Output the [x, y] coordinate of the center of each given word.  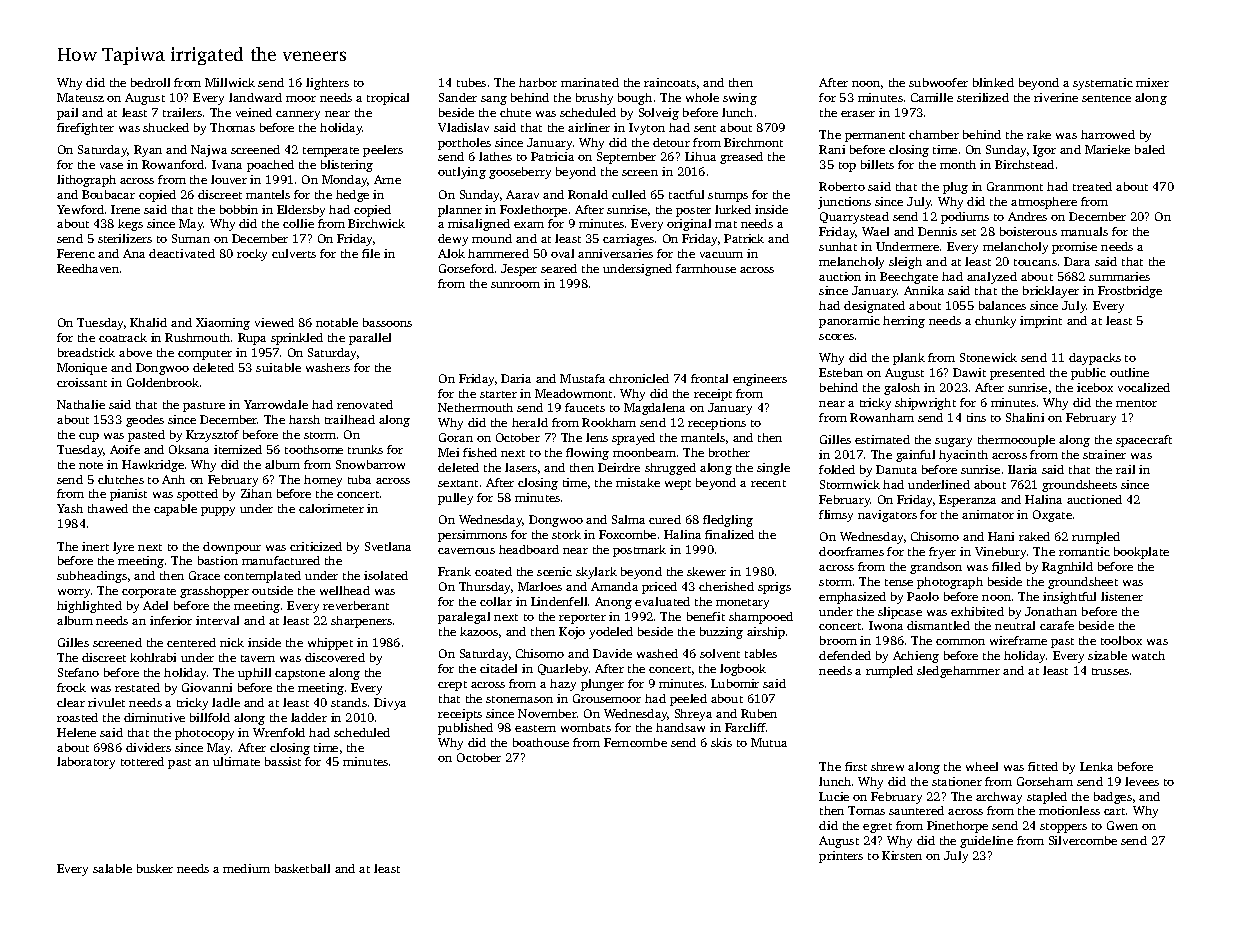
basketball [302, 868]
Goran [456, 437]
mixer [1152, 82]
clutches [121, 479]
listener [1122, 596]
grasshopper [214, 592]
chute [515, 112]
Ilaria [1022, 469]
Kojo [572, 633]
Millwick [230, 82]
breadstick [86, 352]
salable [112, 868]
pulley [455, 499]
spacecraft [1144, 441]
